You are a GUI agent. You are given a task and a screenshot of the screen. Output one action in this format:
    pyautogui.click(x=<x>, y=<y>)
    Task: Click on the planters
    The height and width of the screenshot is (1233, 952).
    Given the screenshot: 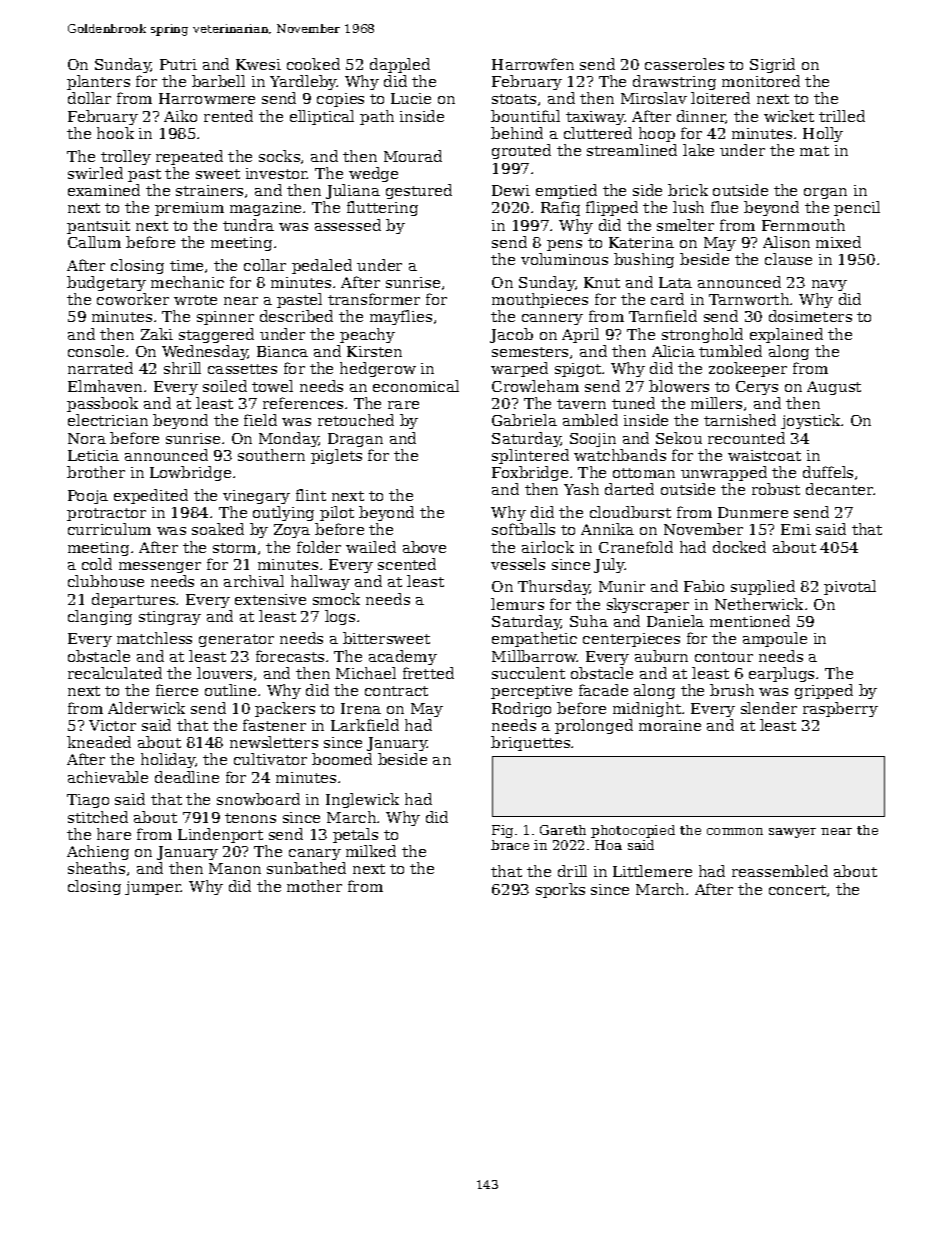 What is the action you would take?
    pyautogui.click(x=98, y=82)
